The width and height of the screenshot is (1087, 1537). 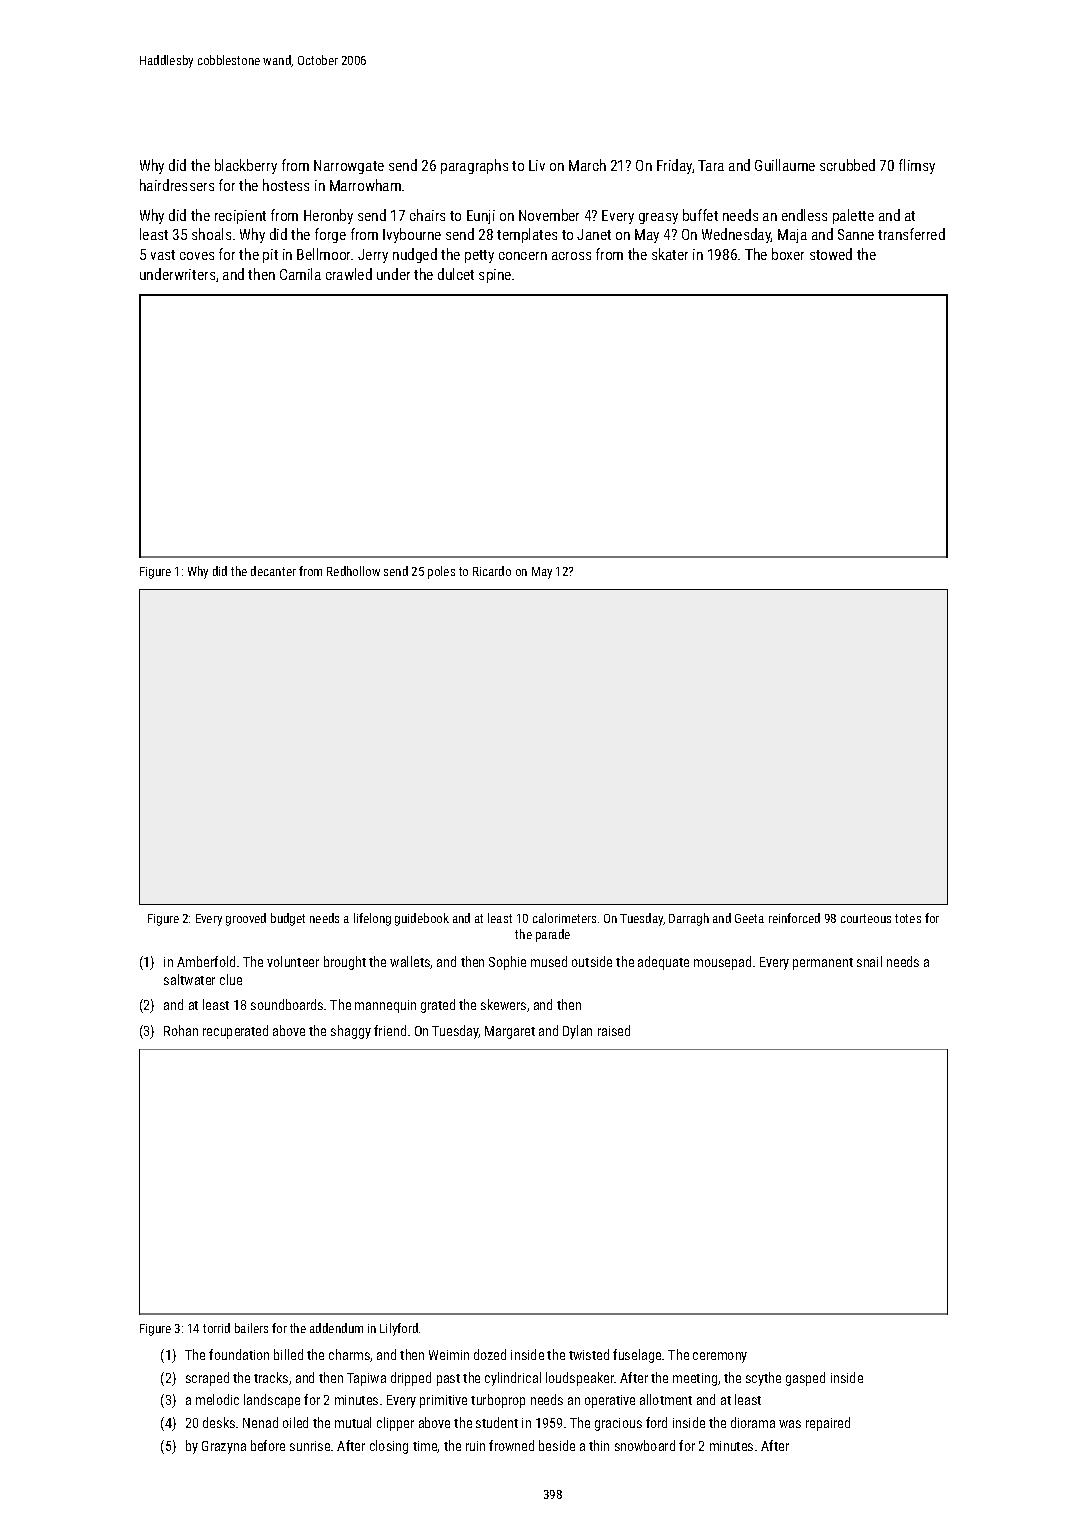 I want to click on ceremony, so click(x=720, y=1357).
